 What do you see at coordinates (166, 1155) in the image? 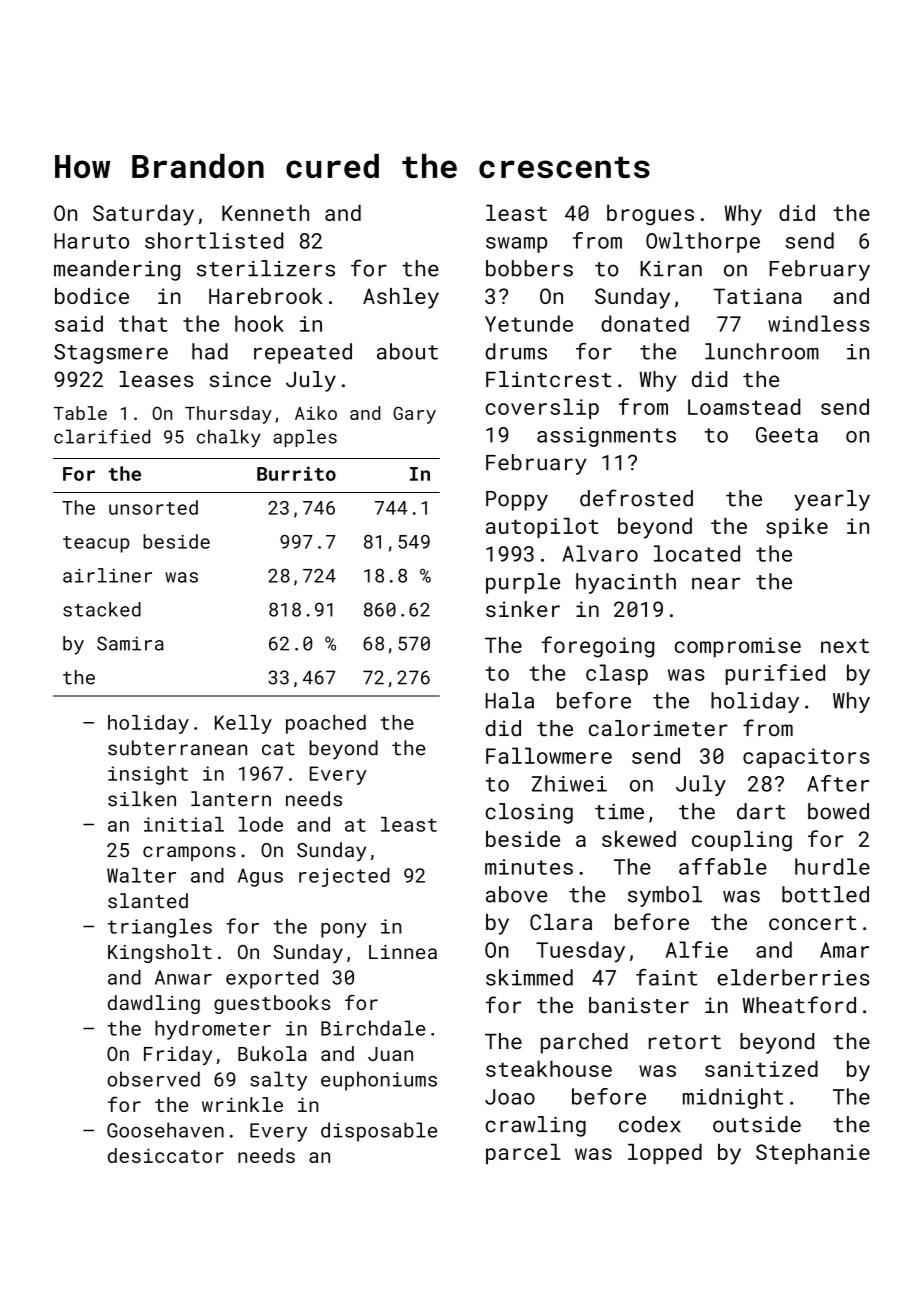
I see `desiccator` at bounding box center [166, 1155].
